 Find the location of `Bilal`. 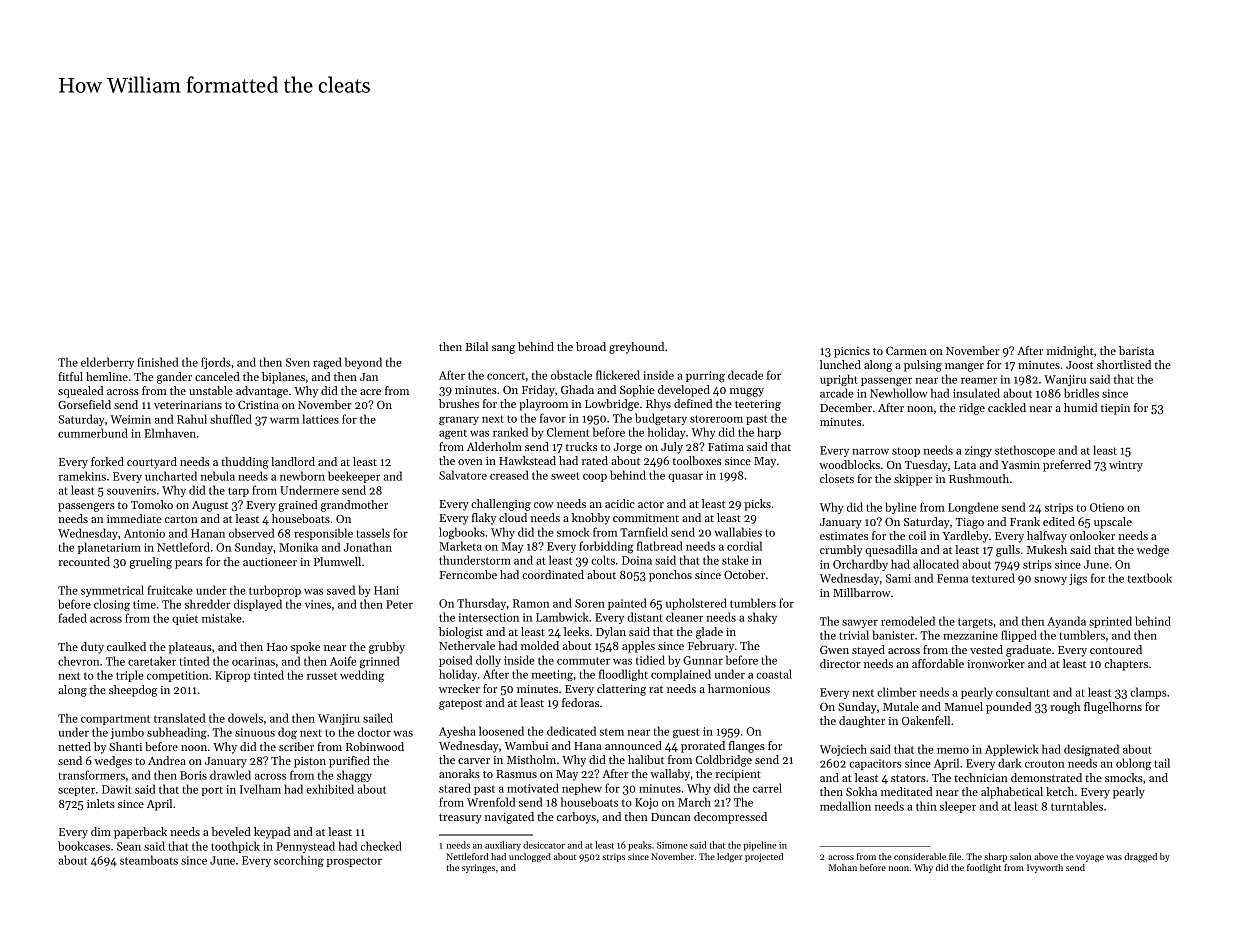

Bilal is located at coordinates (477, 346).
